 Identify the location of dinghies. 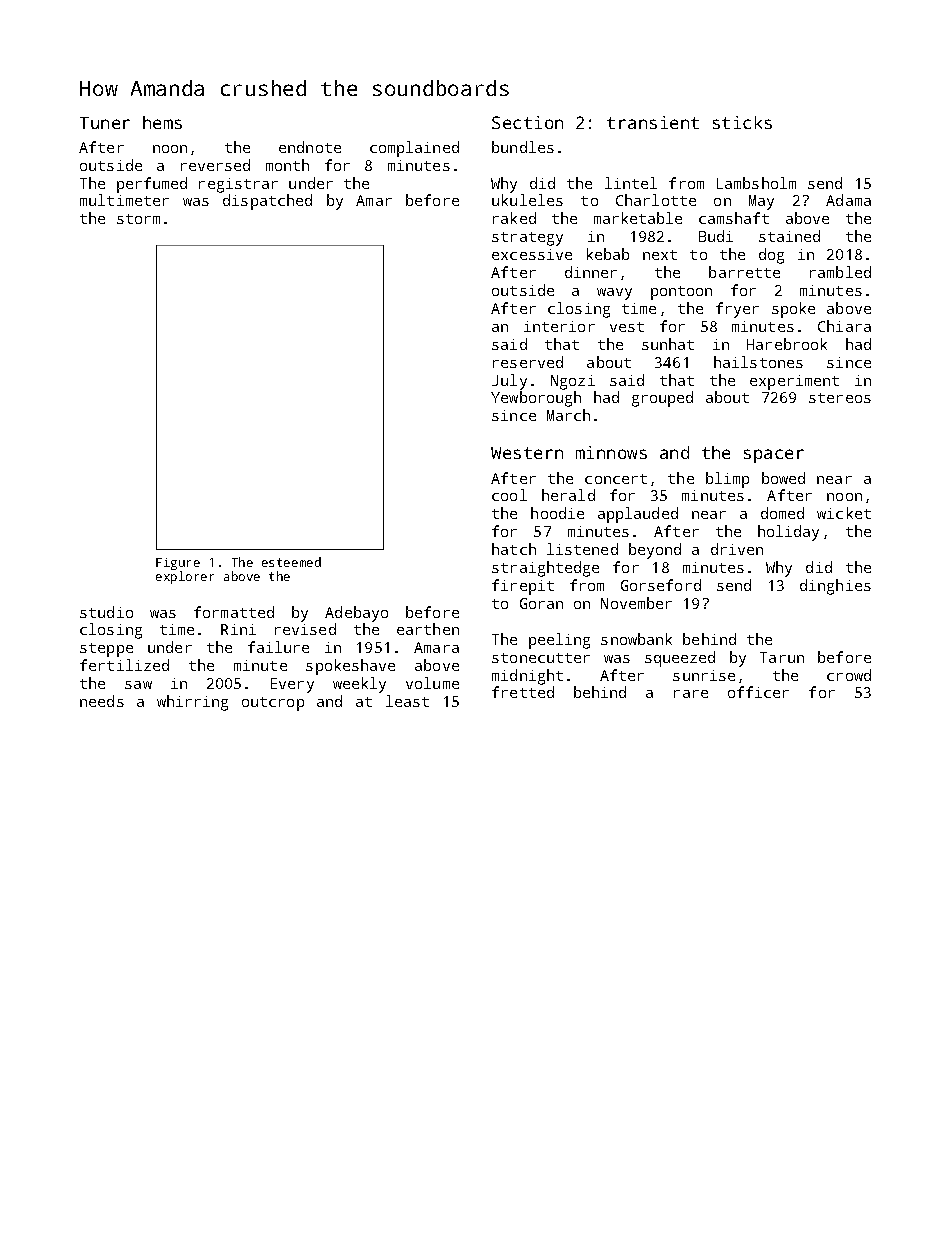
(835, 587).
